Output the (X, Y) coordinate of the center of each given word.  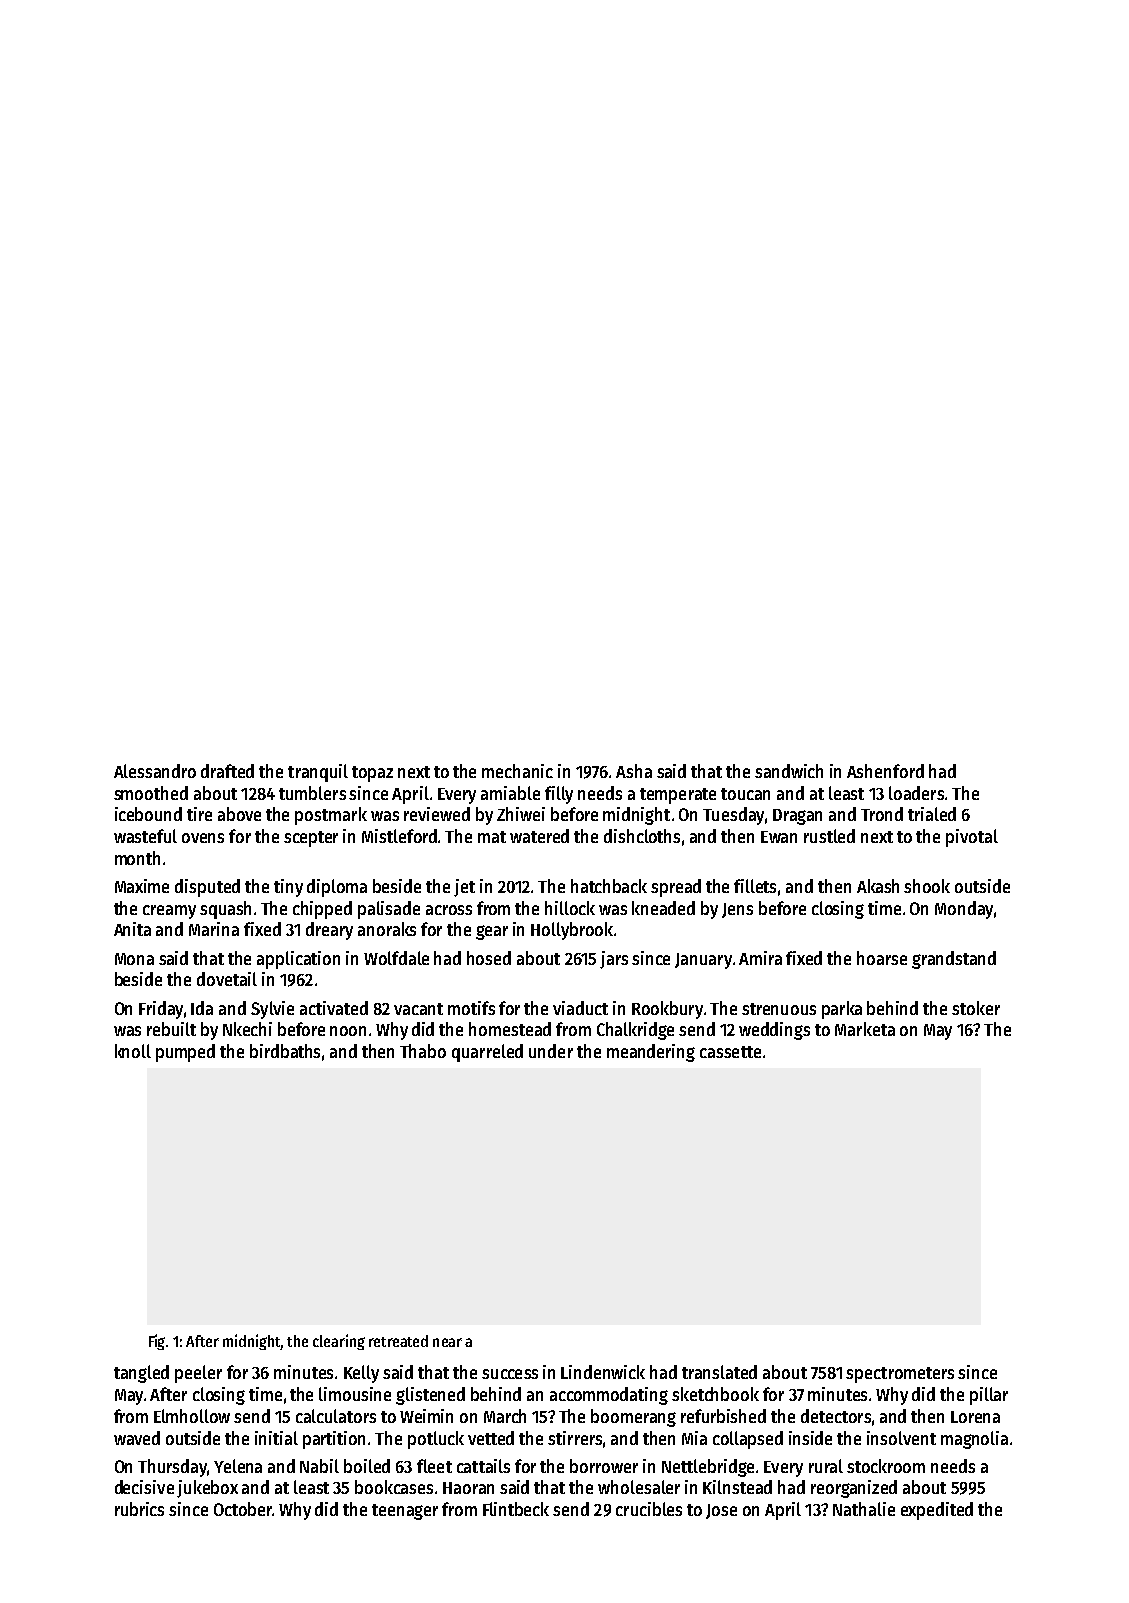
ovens (203, 838)
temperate (678, 796)
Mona (134, 959)
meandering (651, 1053)
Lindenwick (603, 1372)
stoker (976, 1008)
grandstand (954, 960)
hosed (489, 958)
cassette (730, 1052)
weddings (774, 1031)
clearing (339, 1342)
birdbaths (285, 1051)
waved (137, 1438)
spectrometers (900, 1375)
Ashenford (885, 771)
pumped (185, 1053)
